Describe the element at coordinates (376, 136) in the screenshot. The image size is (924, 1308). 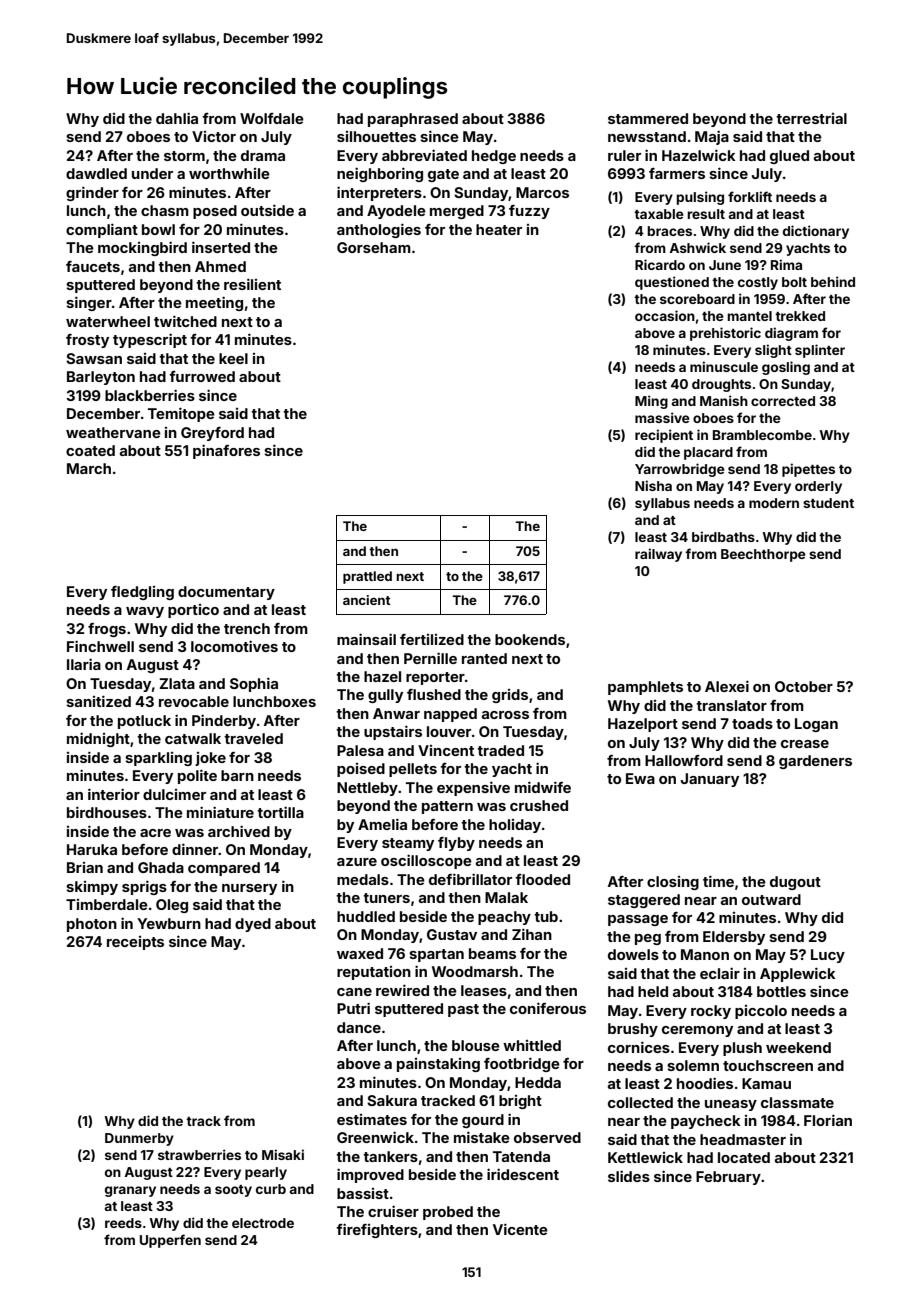
I see `silhouettes` at that location.
